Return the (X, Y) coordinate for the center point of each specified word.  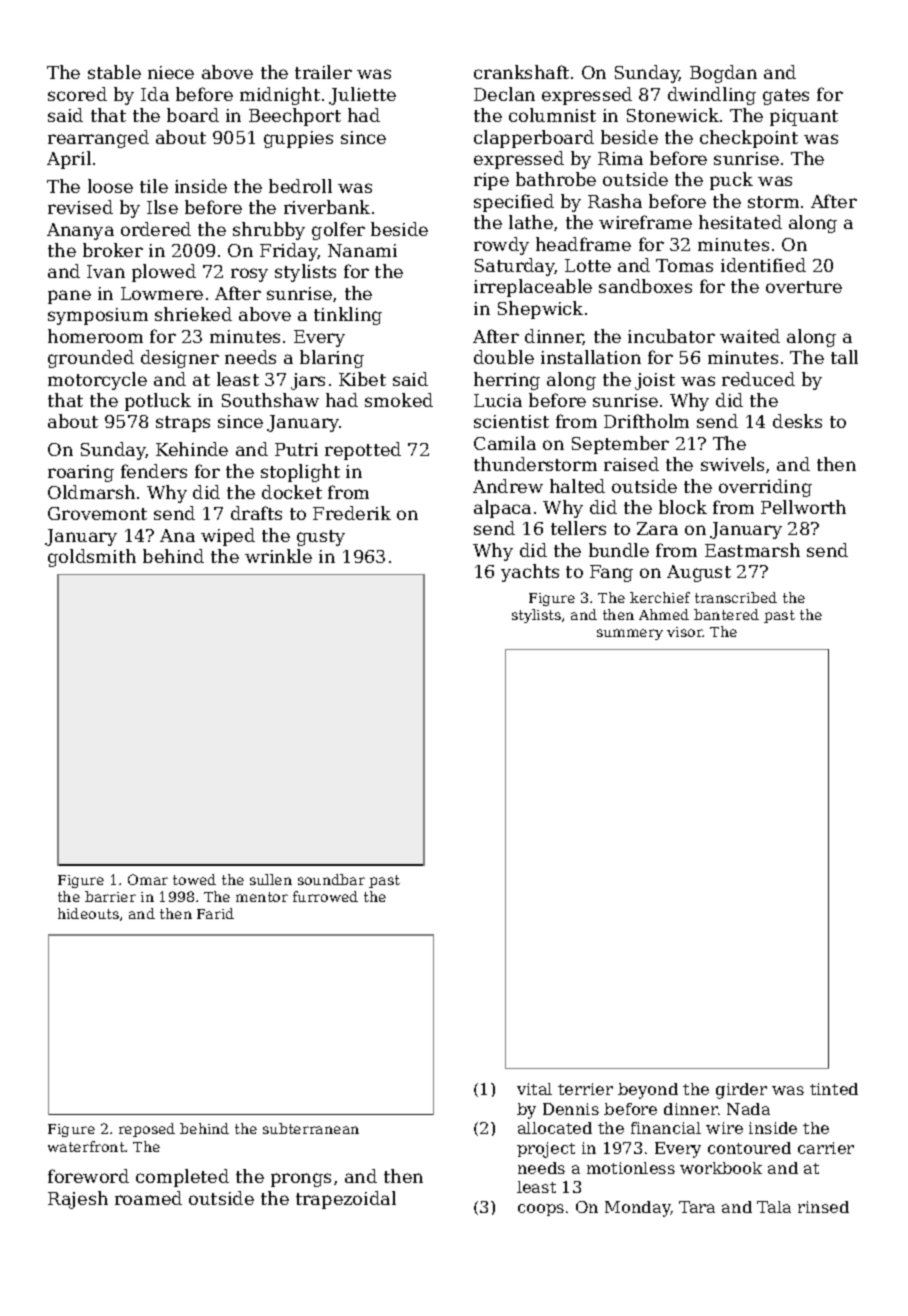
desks (797, 421)
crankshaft (521, 72)
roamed (148, 1198)
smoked (399, 400)
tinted (834, 1089)
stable (114, 72)
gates (786, 97)
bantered (726, 614)
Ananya (80, 231)
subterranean (311, 1128)
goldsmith (92, 558)
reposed (147, 1130)
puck (731, 181)
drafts (256, 513)
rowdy (501, 246)
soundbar (331, 879)
